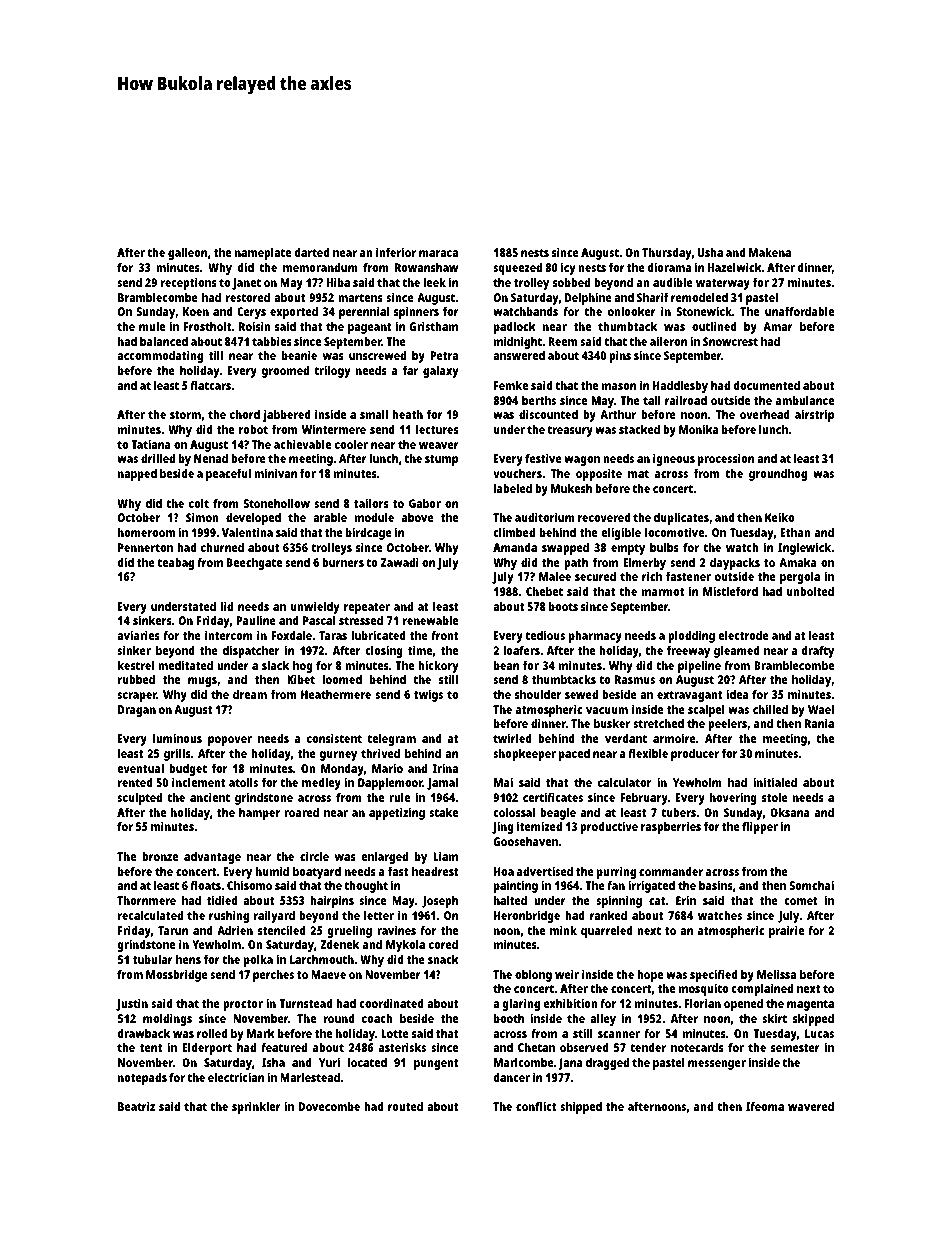 This image has height=1233, width=952. I want to click on galleon, so click(187, 254).
